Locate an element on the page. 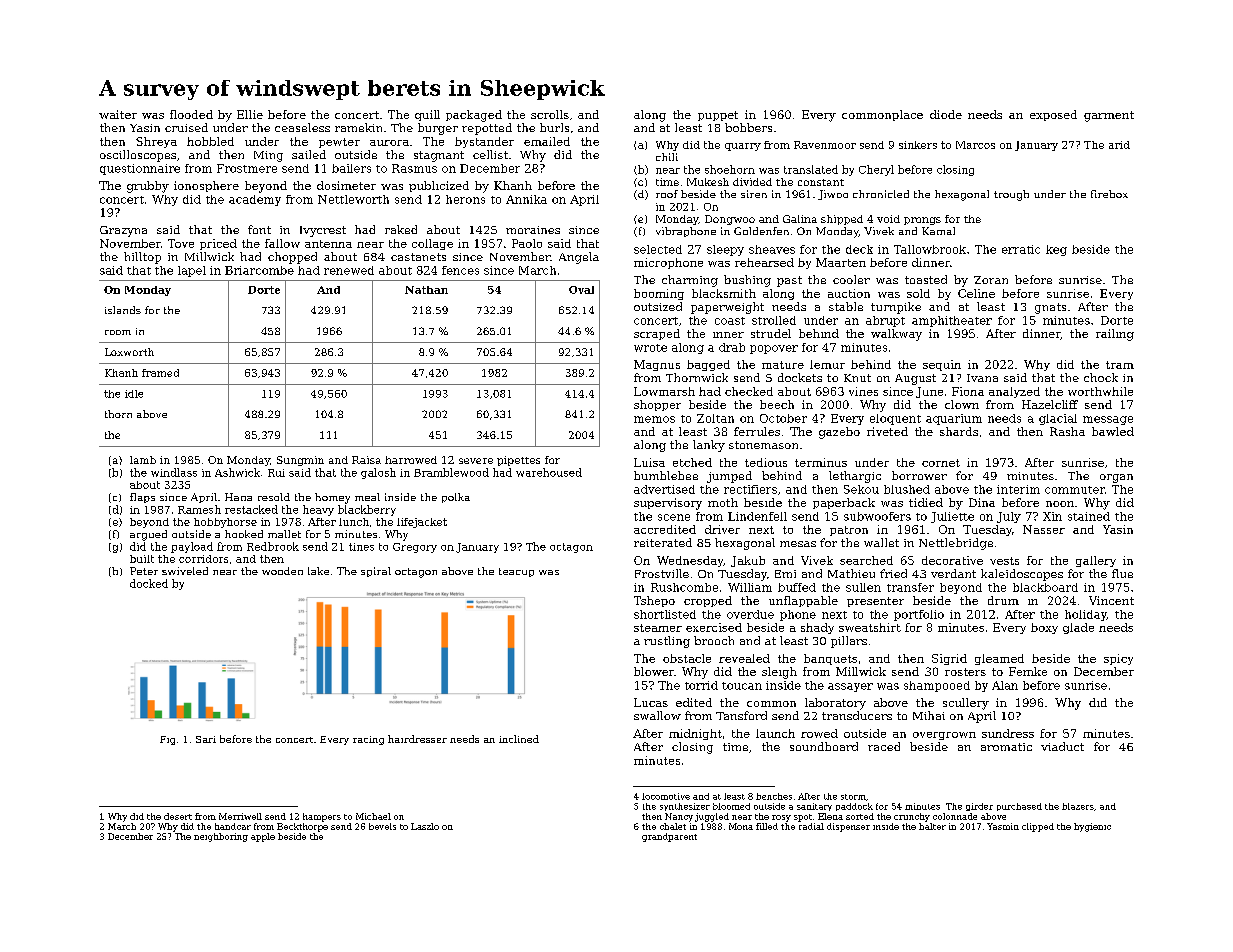 This image has height=952, width=1233. questionnaire is located at coordinates (140, 169).
